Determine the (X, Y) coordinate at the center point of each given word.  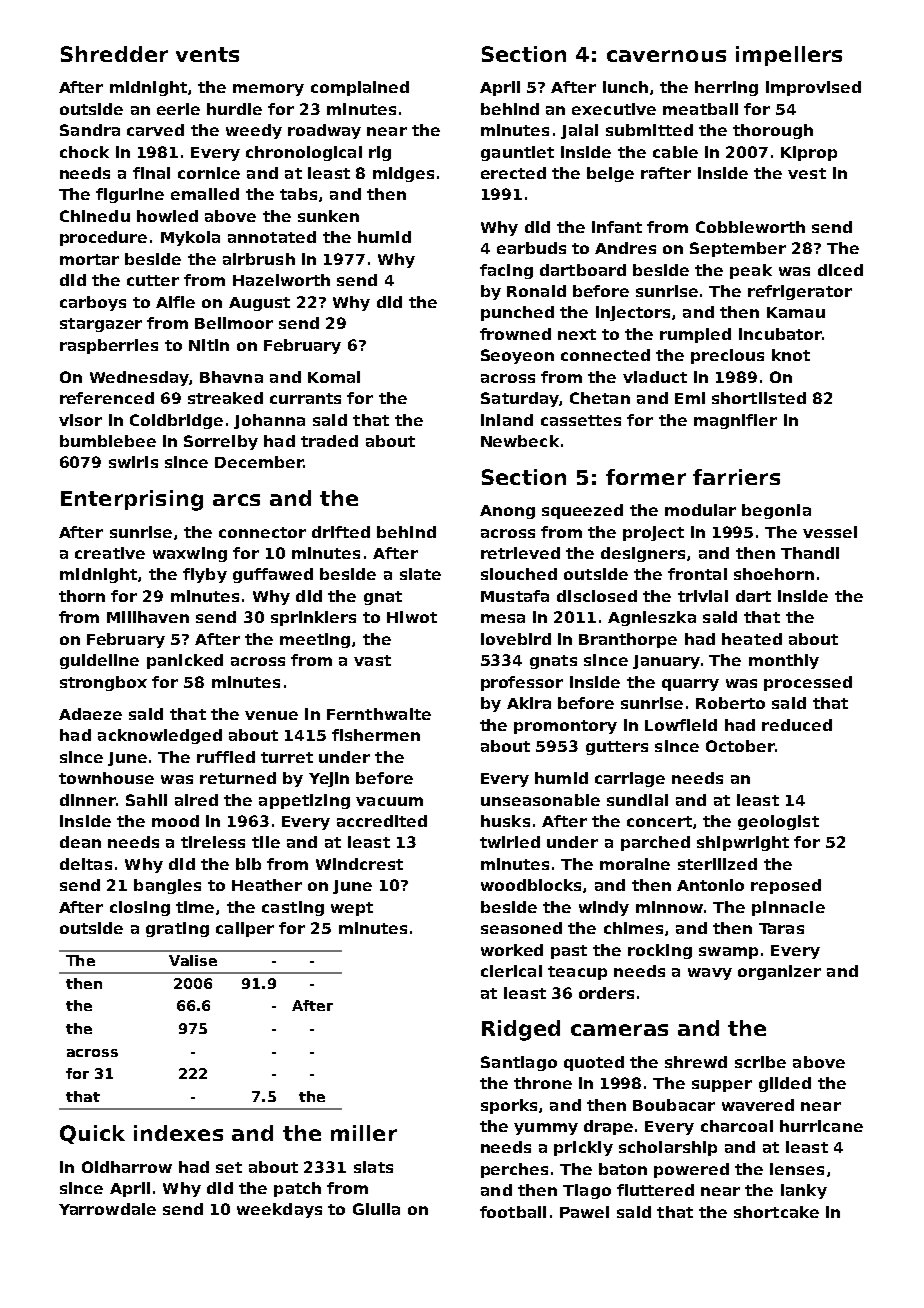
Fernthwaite (379, 714)
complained (360, 88)
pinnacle (788, 908)
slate (420, 574)
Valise (193, 960)
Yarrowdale (107, 1209)
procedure (103, 238)
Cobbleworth (750, 227)
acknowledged (160, 736)
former (646, 477)
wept (352, 909)
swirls (133, 462)
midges (403, 174)
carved (155, 130)
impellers (789, 56)
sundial (637, 800)
